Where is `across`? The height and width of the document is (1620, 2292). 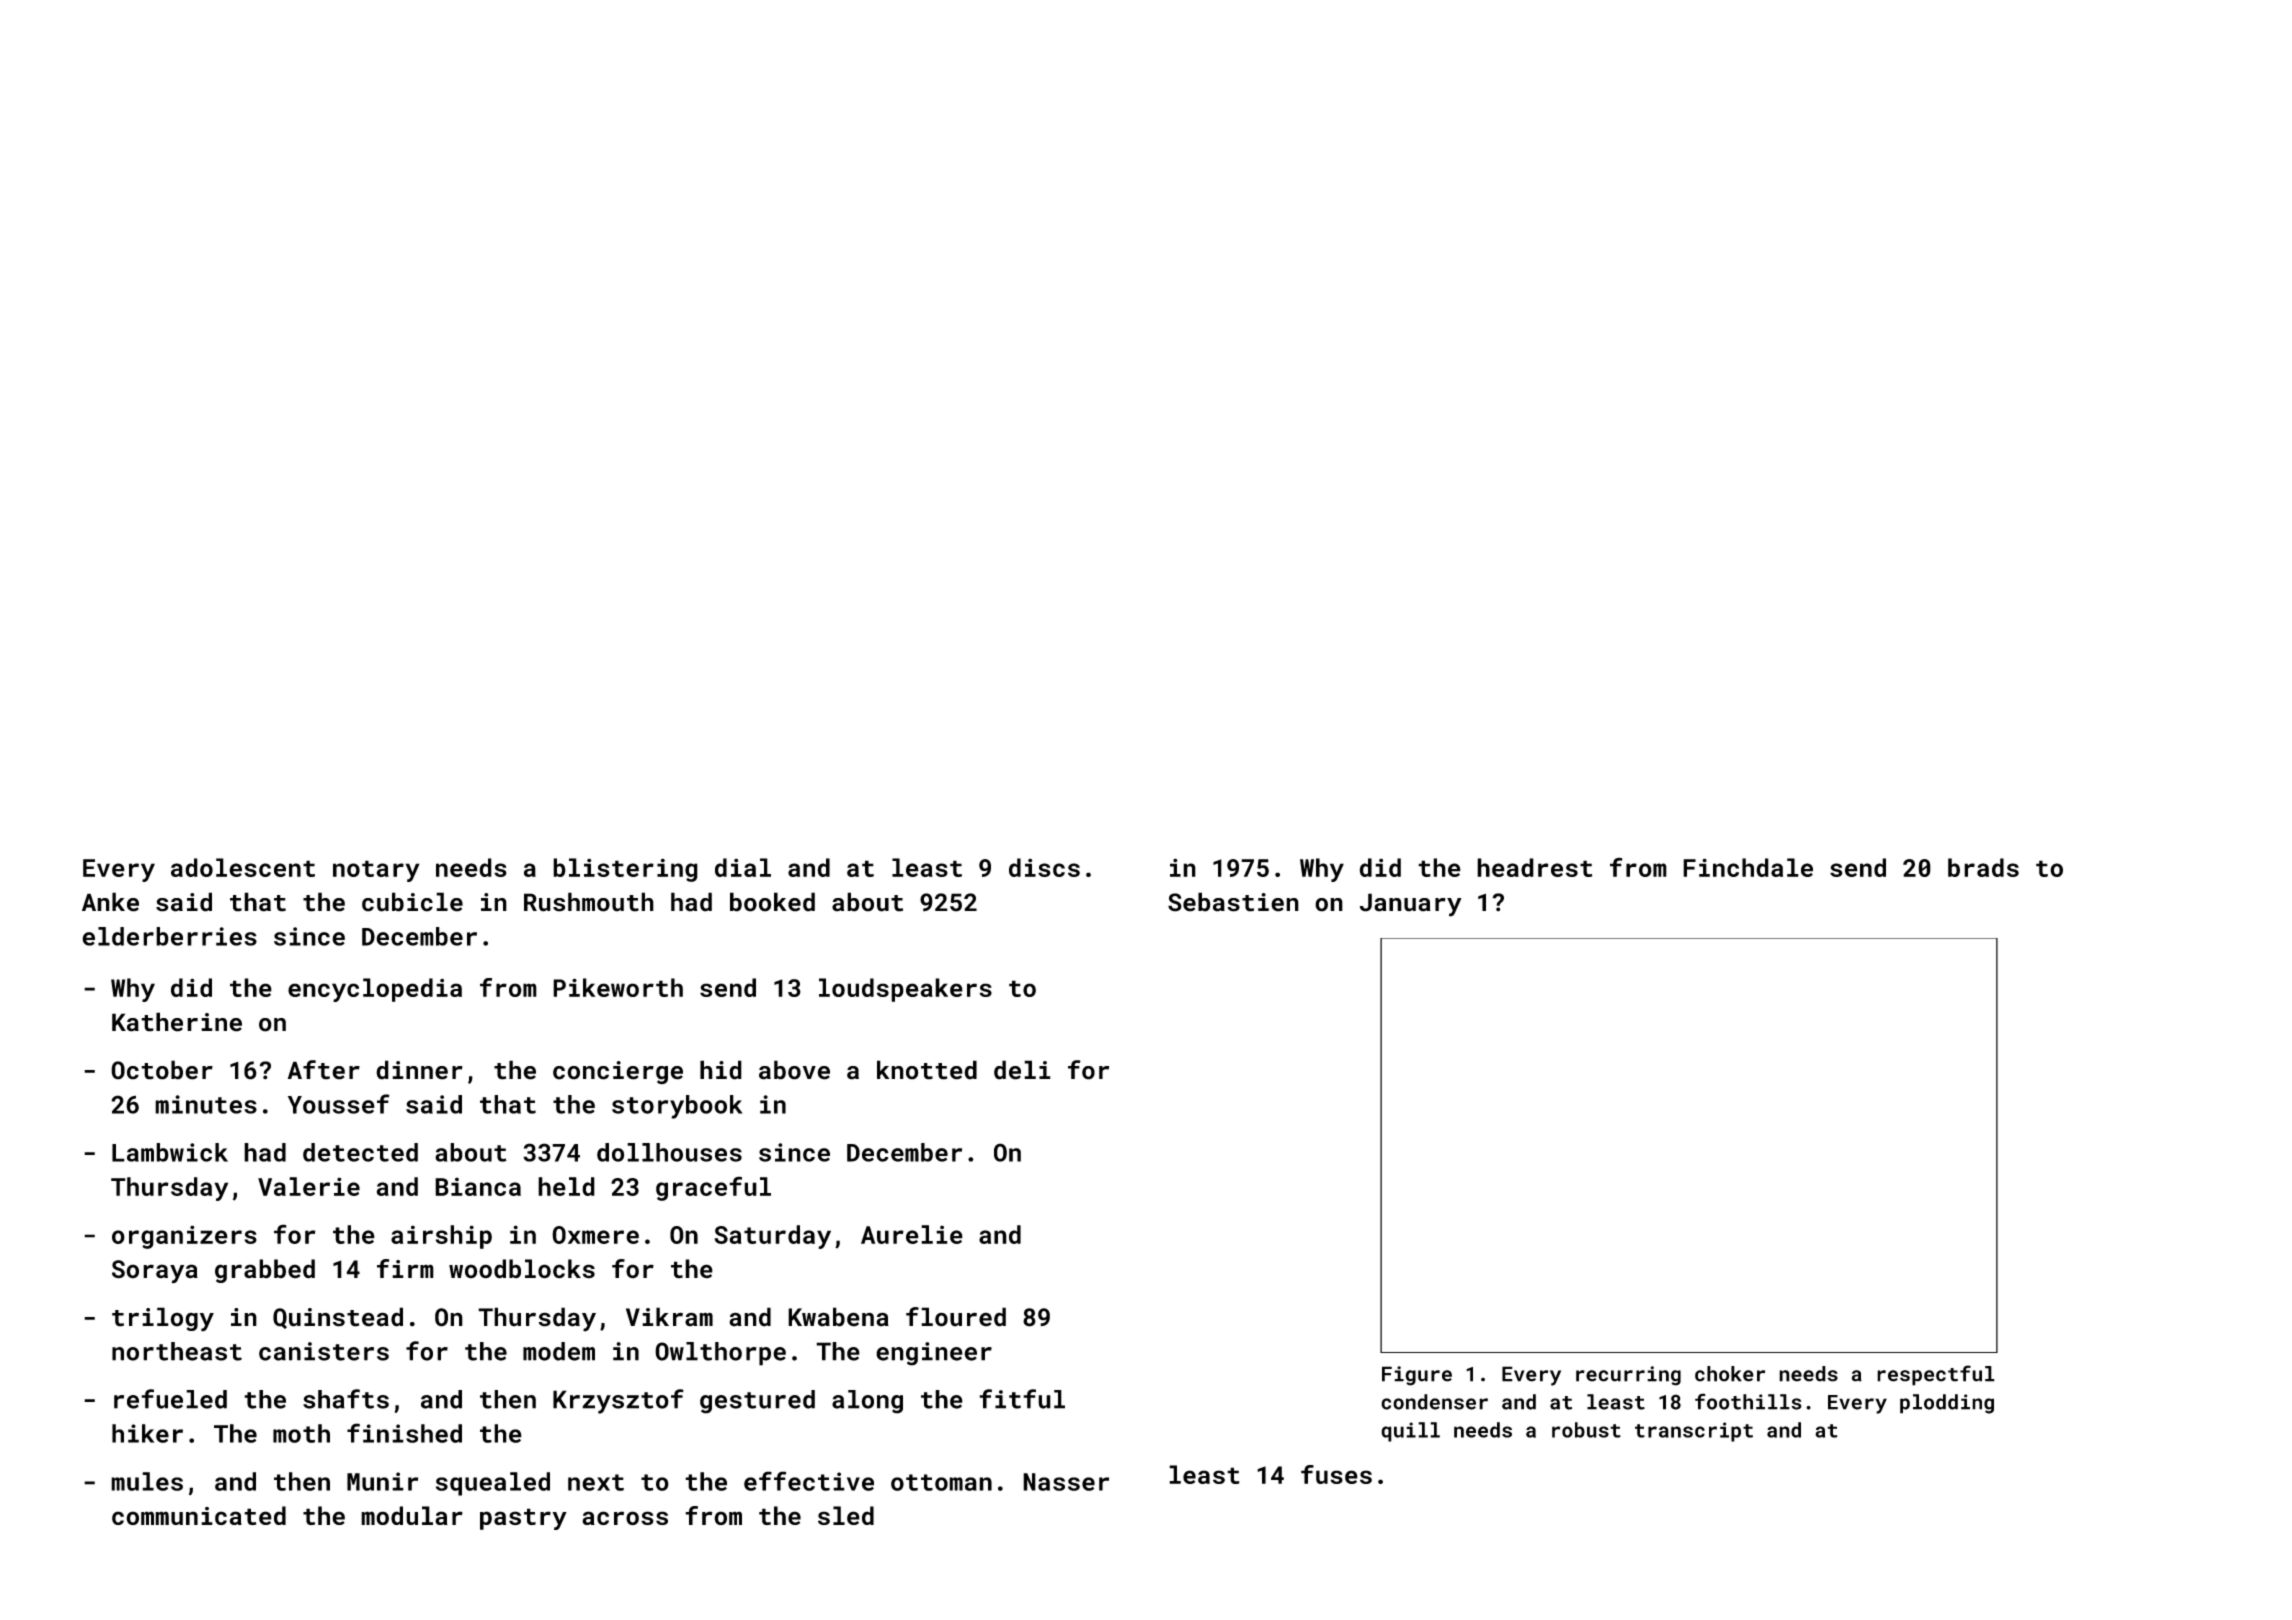
across is located at coordinates (625, 1518).
